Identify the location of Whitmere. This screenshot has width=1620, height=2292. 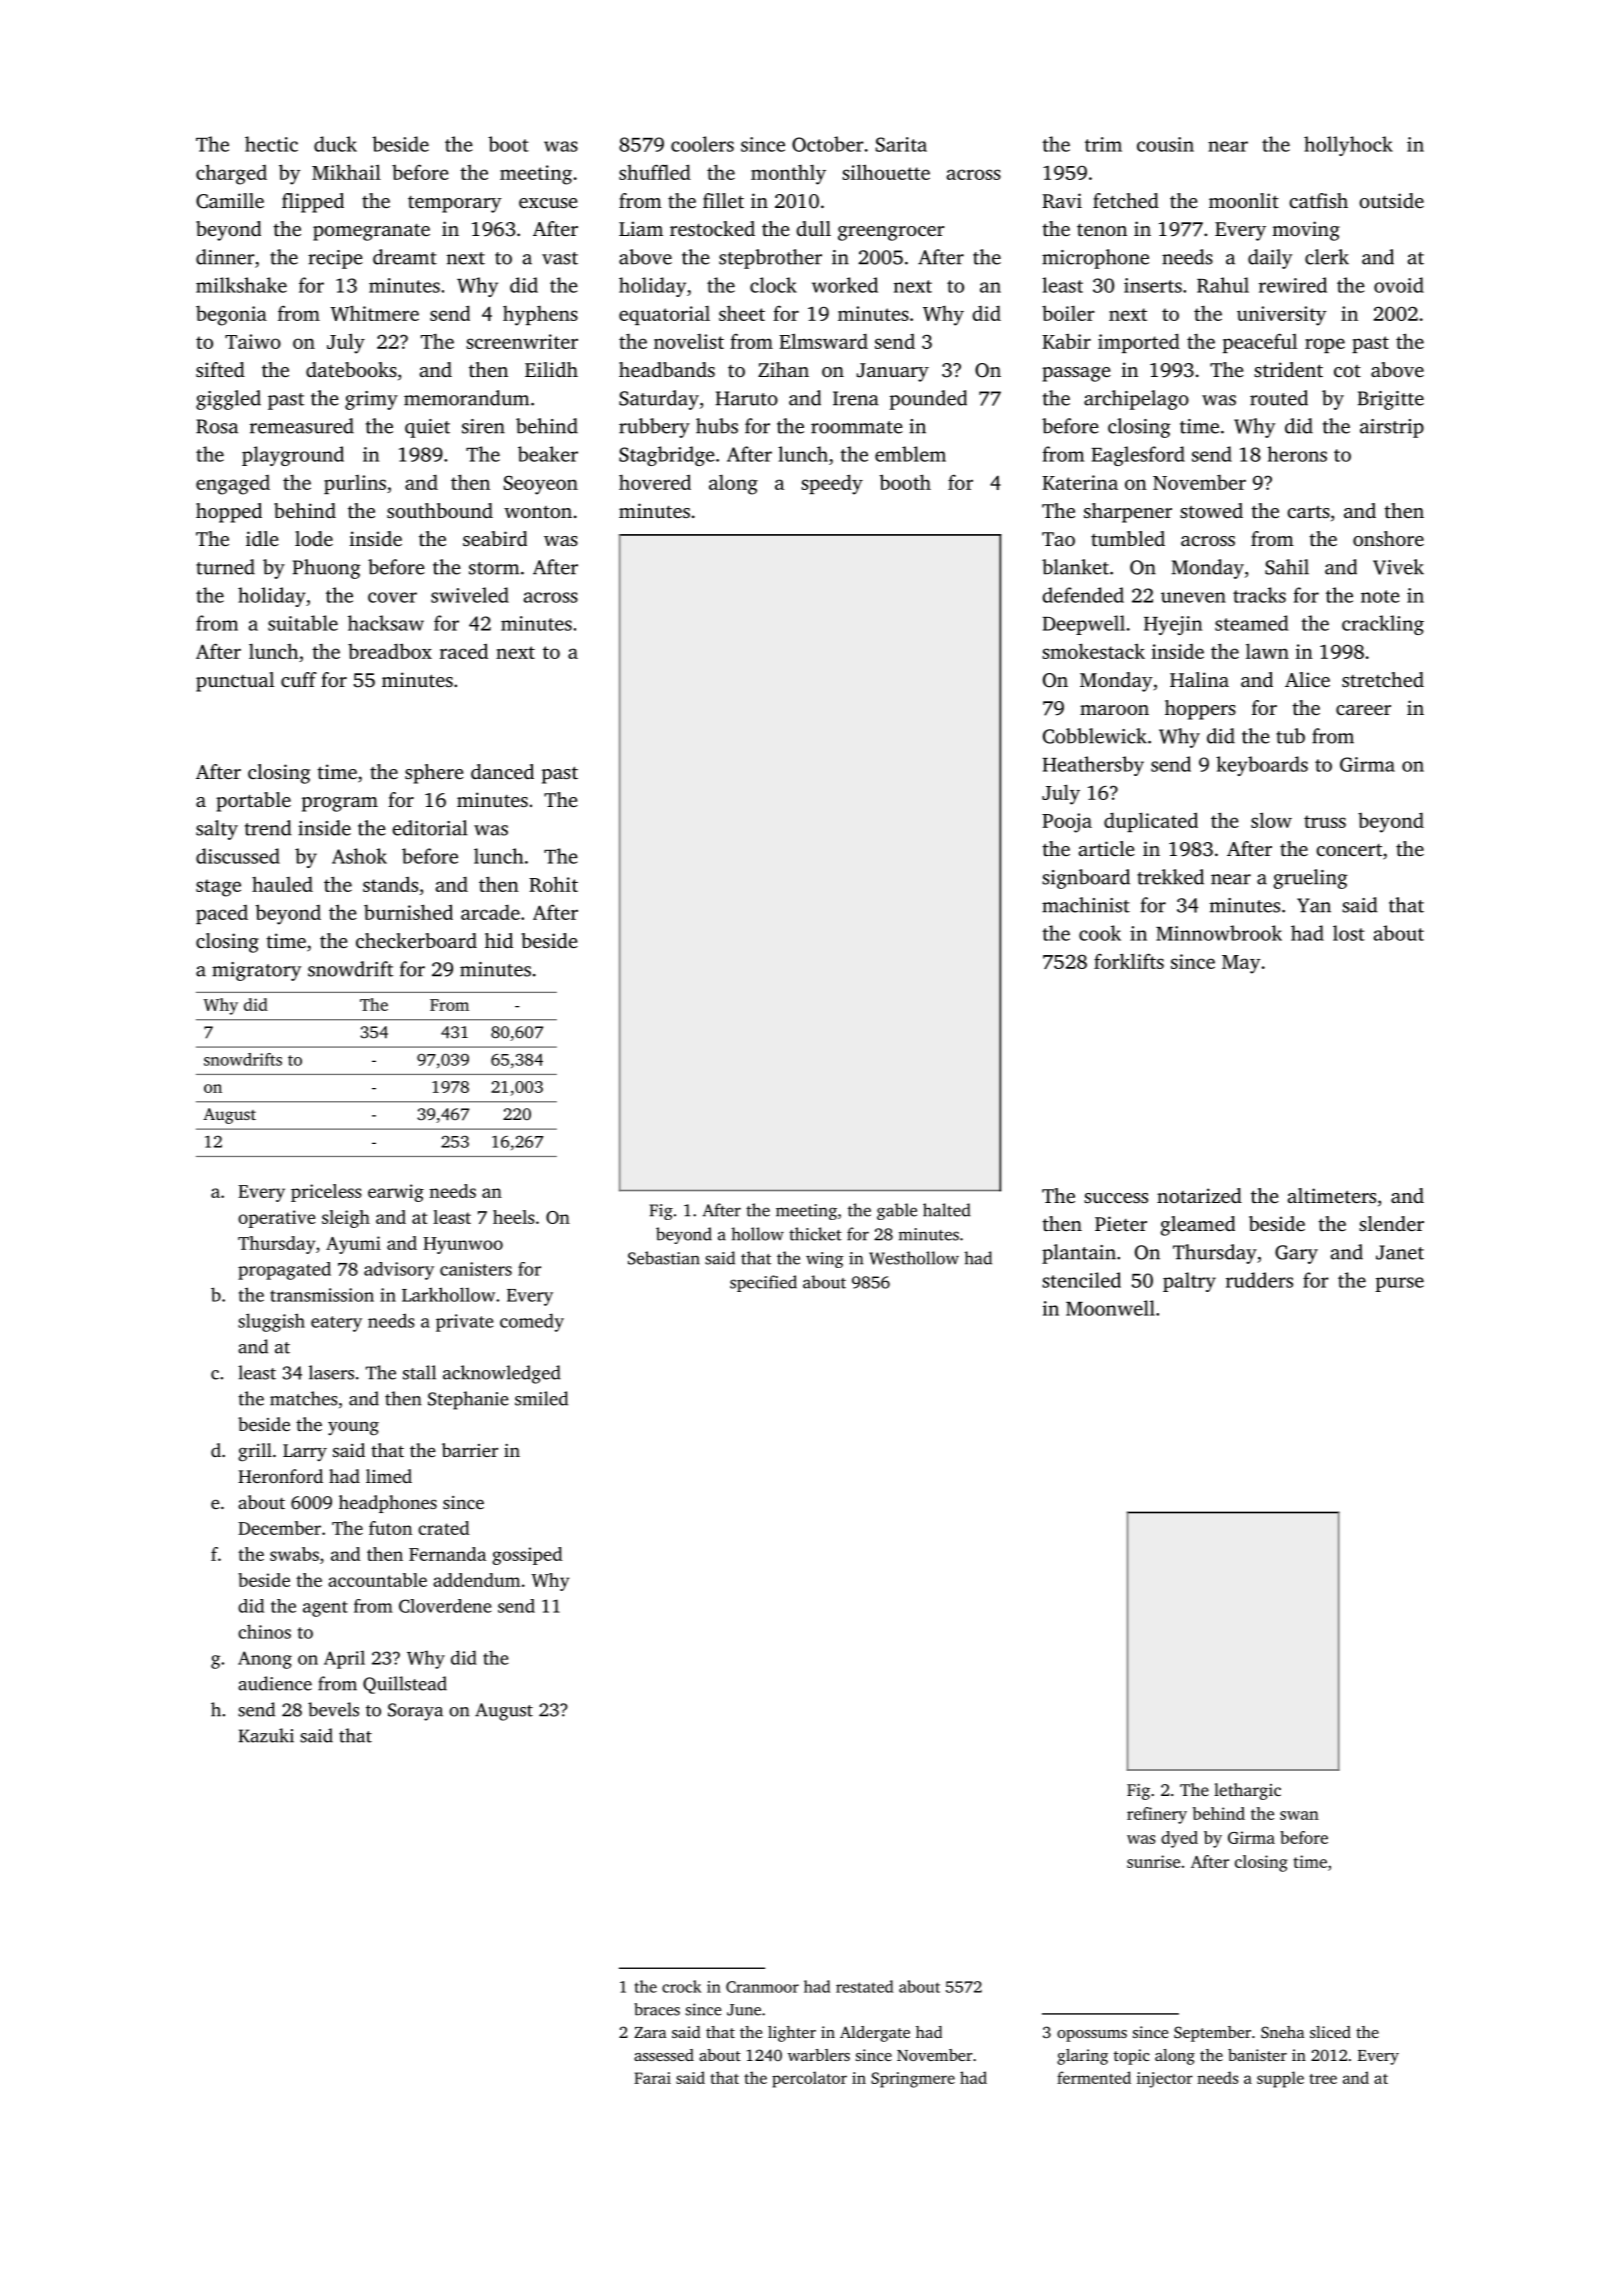
(374, 313).
